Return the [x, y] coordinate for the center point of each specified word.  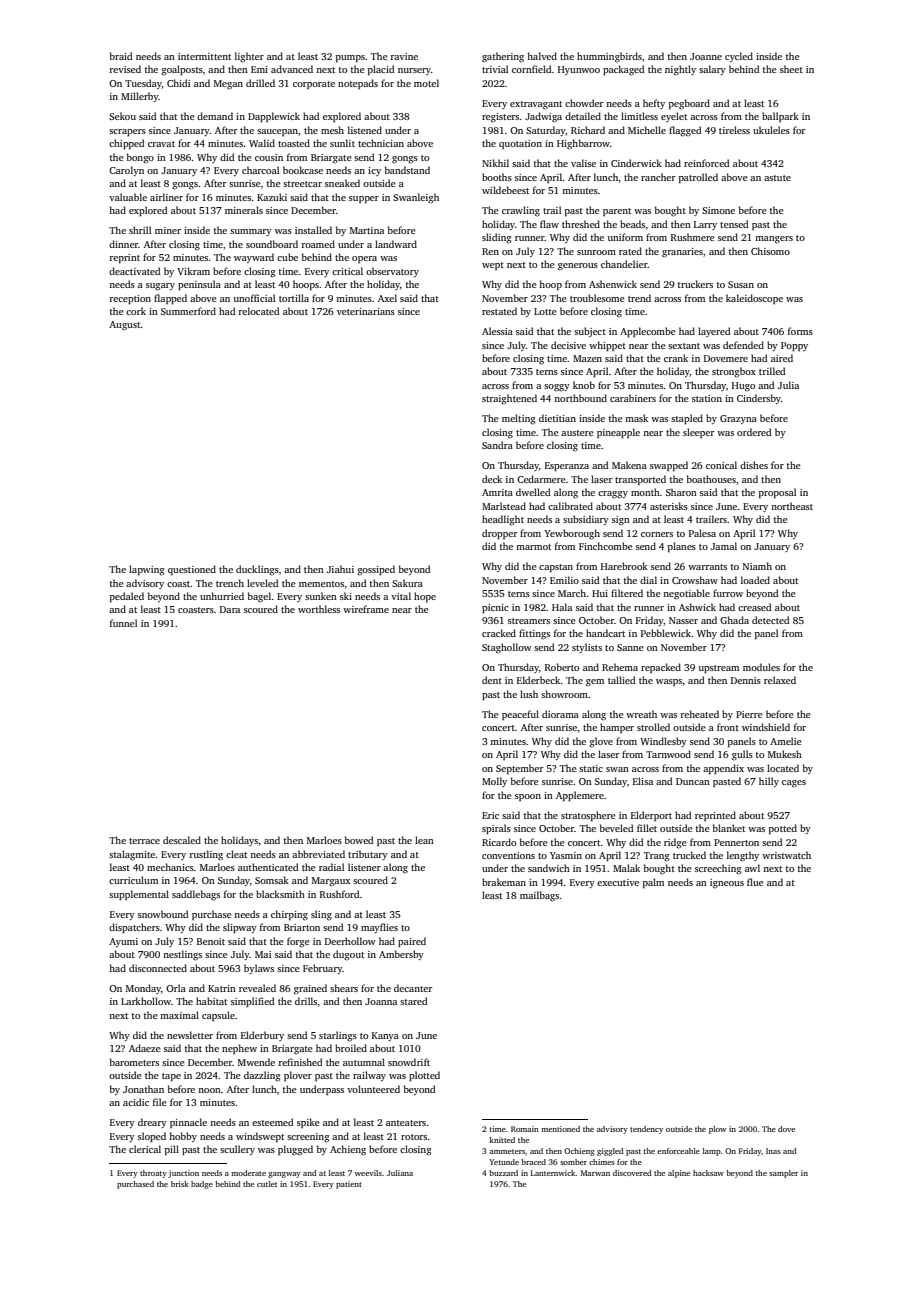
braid [121, 56]
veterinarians [366, 311]
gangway [284, 1175]
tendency [646, 1130]
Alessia [497, 331]
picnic [495, 608]
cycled [739, 57]
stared [414, 1001]
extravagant [536, 105]
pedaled [127, 597]
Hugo [743, 386]
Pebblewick [666, 633]
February [323, 969]
